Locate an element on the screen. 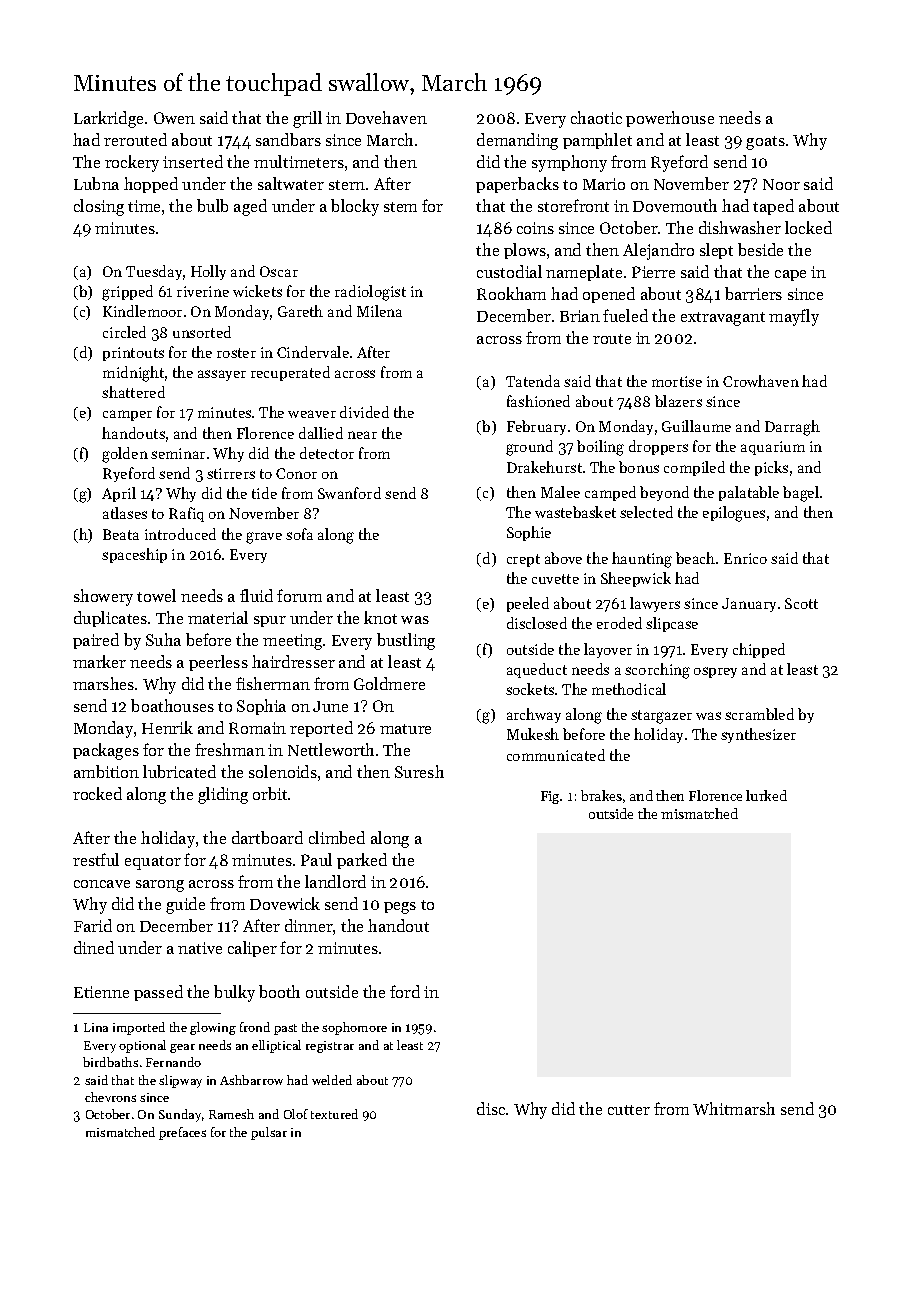 The image size is (924, 1311). synthesizer is located at coordinates (758, 735).
